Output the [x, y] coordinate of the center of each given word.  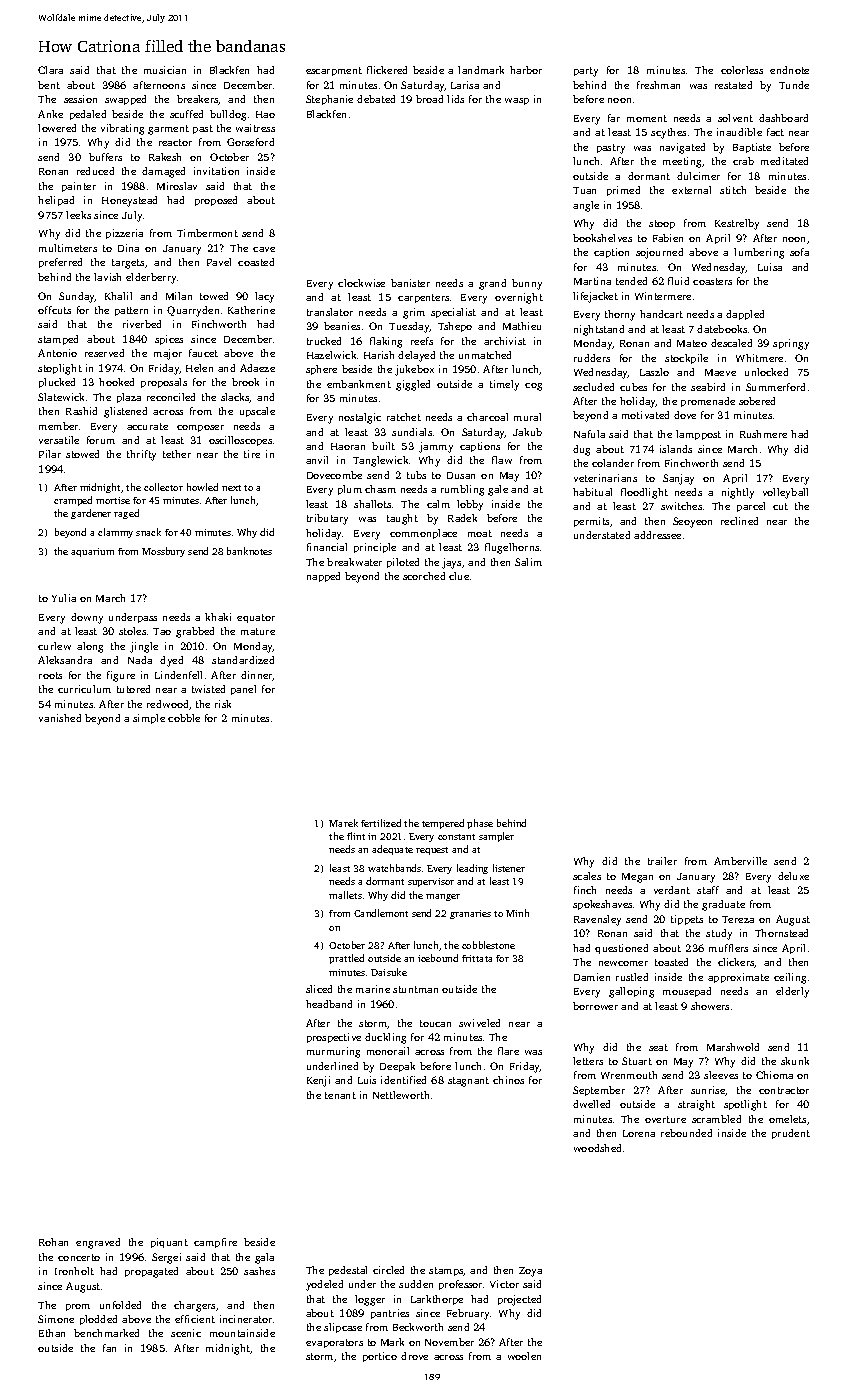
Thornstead [781, 933]
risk [223, 704]
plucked [57, 383]
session [80, 99]
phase [480, 824]
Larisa [465, 85]
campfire [215, 1243]
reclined [739, 521]
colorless [742, 70]
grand [492, 284]
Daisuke [389, 972]
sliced [319, 989]
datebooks [722, 329]
